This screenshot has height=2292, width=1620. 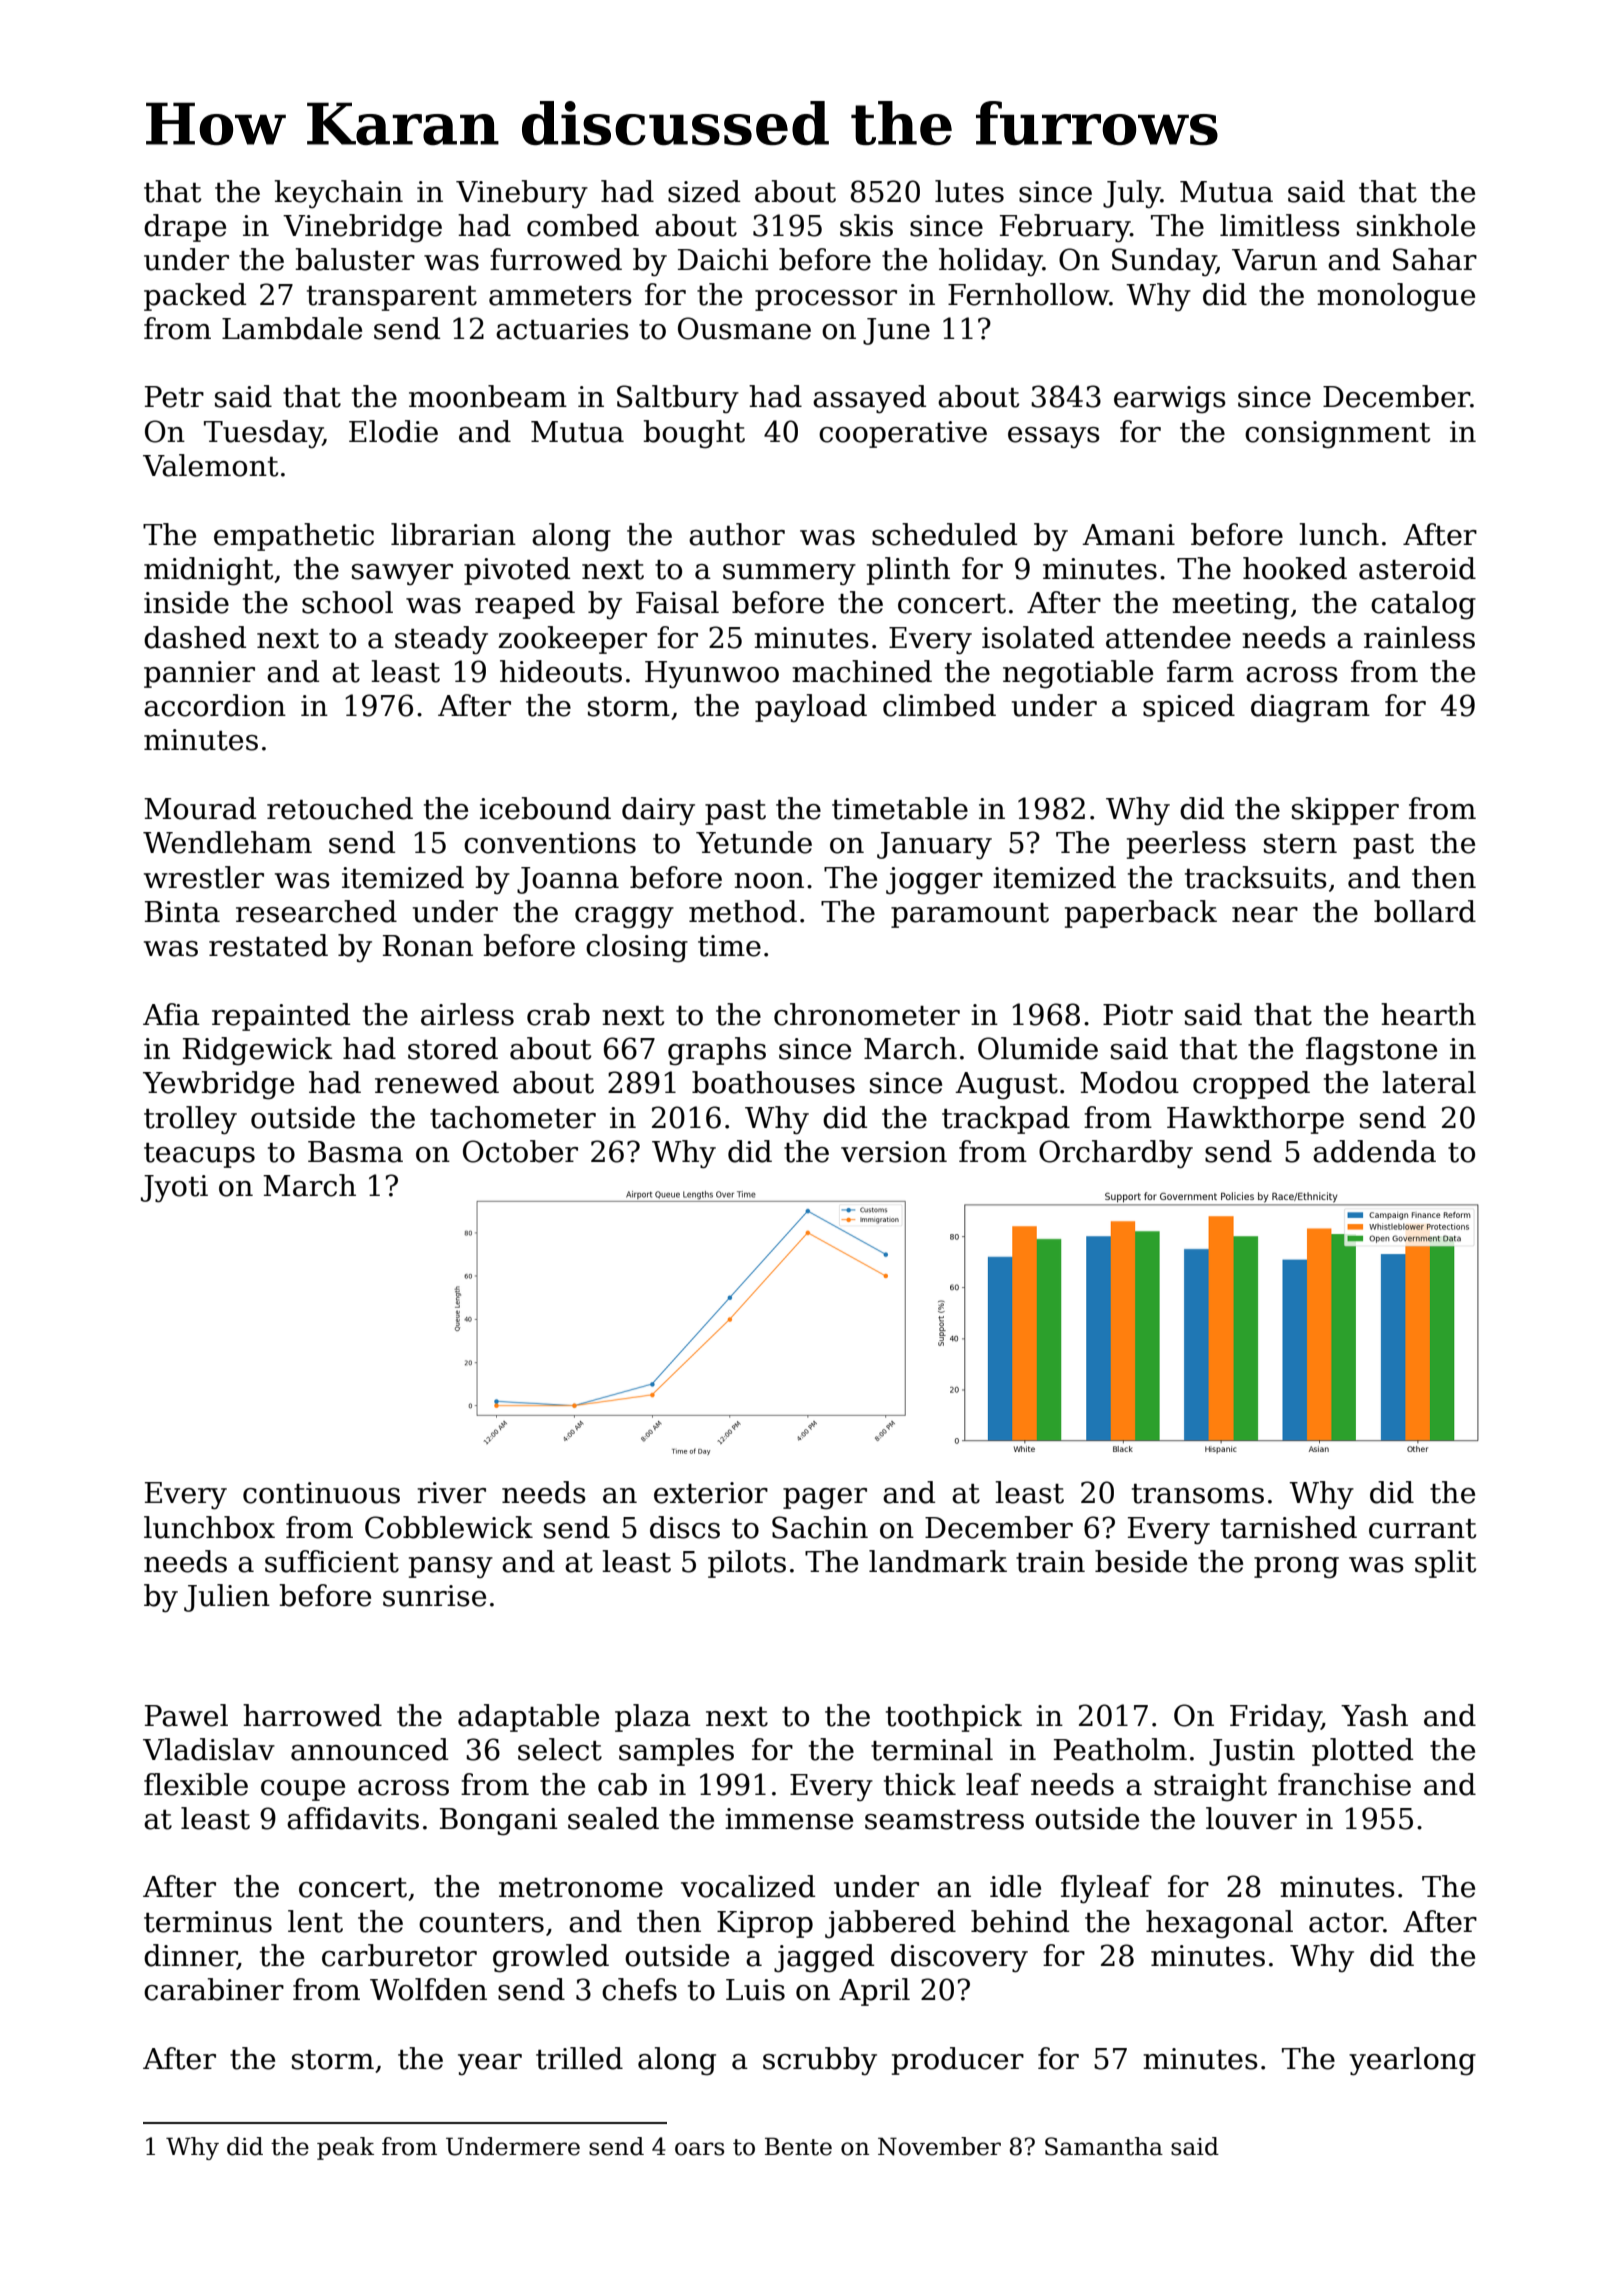 What do you see at coordinates (1200, 671) in the screenshot?
I see `farm` at bounding box center [1200, 671].
